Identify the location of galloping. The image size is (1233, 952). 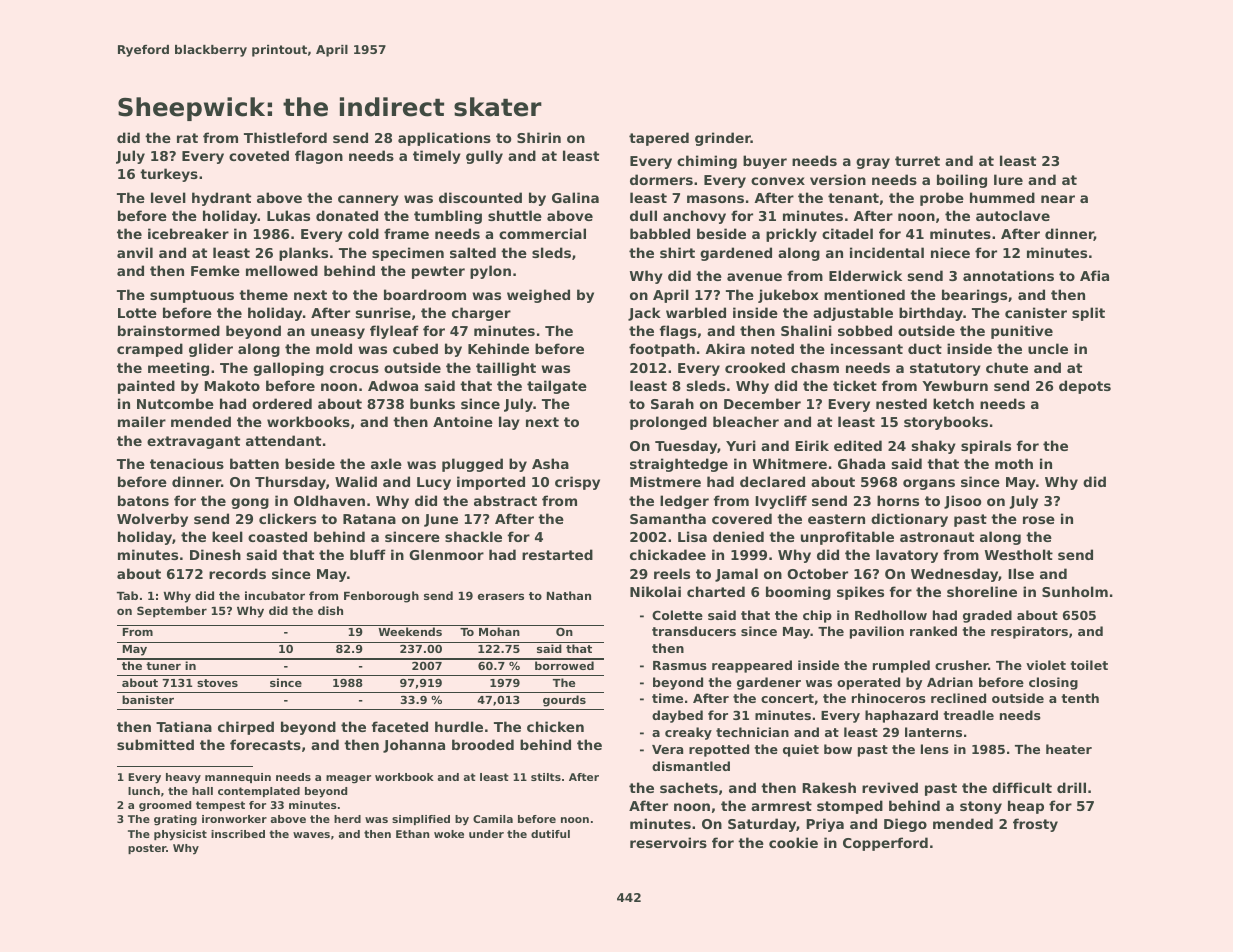
(288, 369).
